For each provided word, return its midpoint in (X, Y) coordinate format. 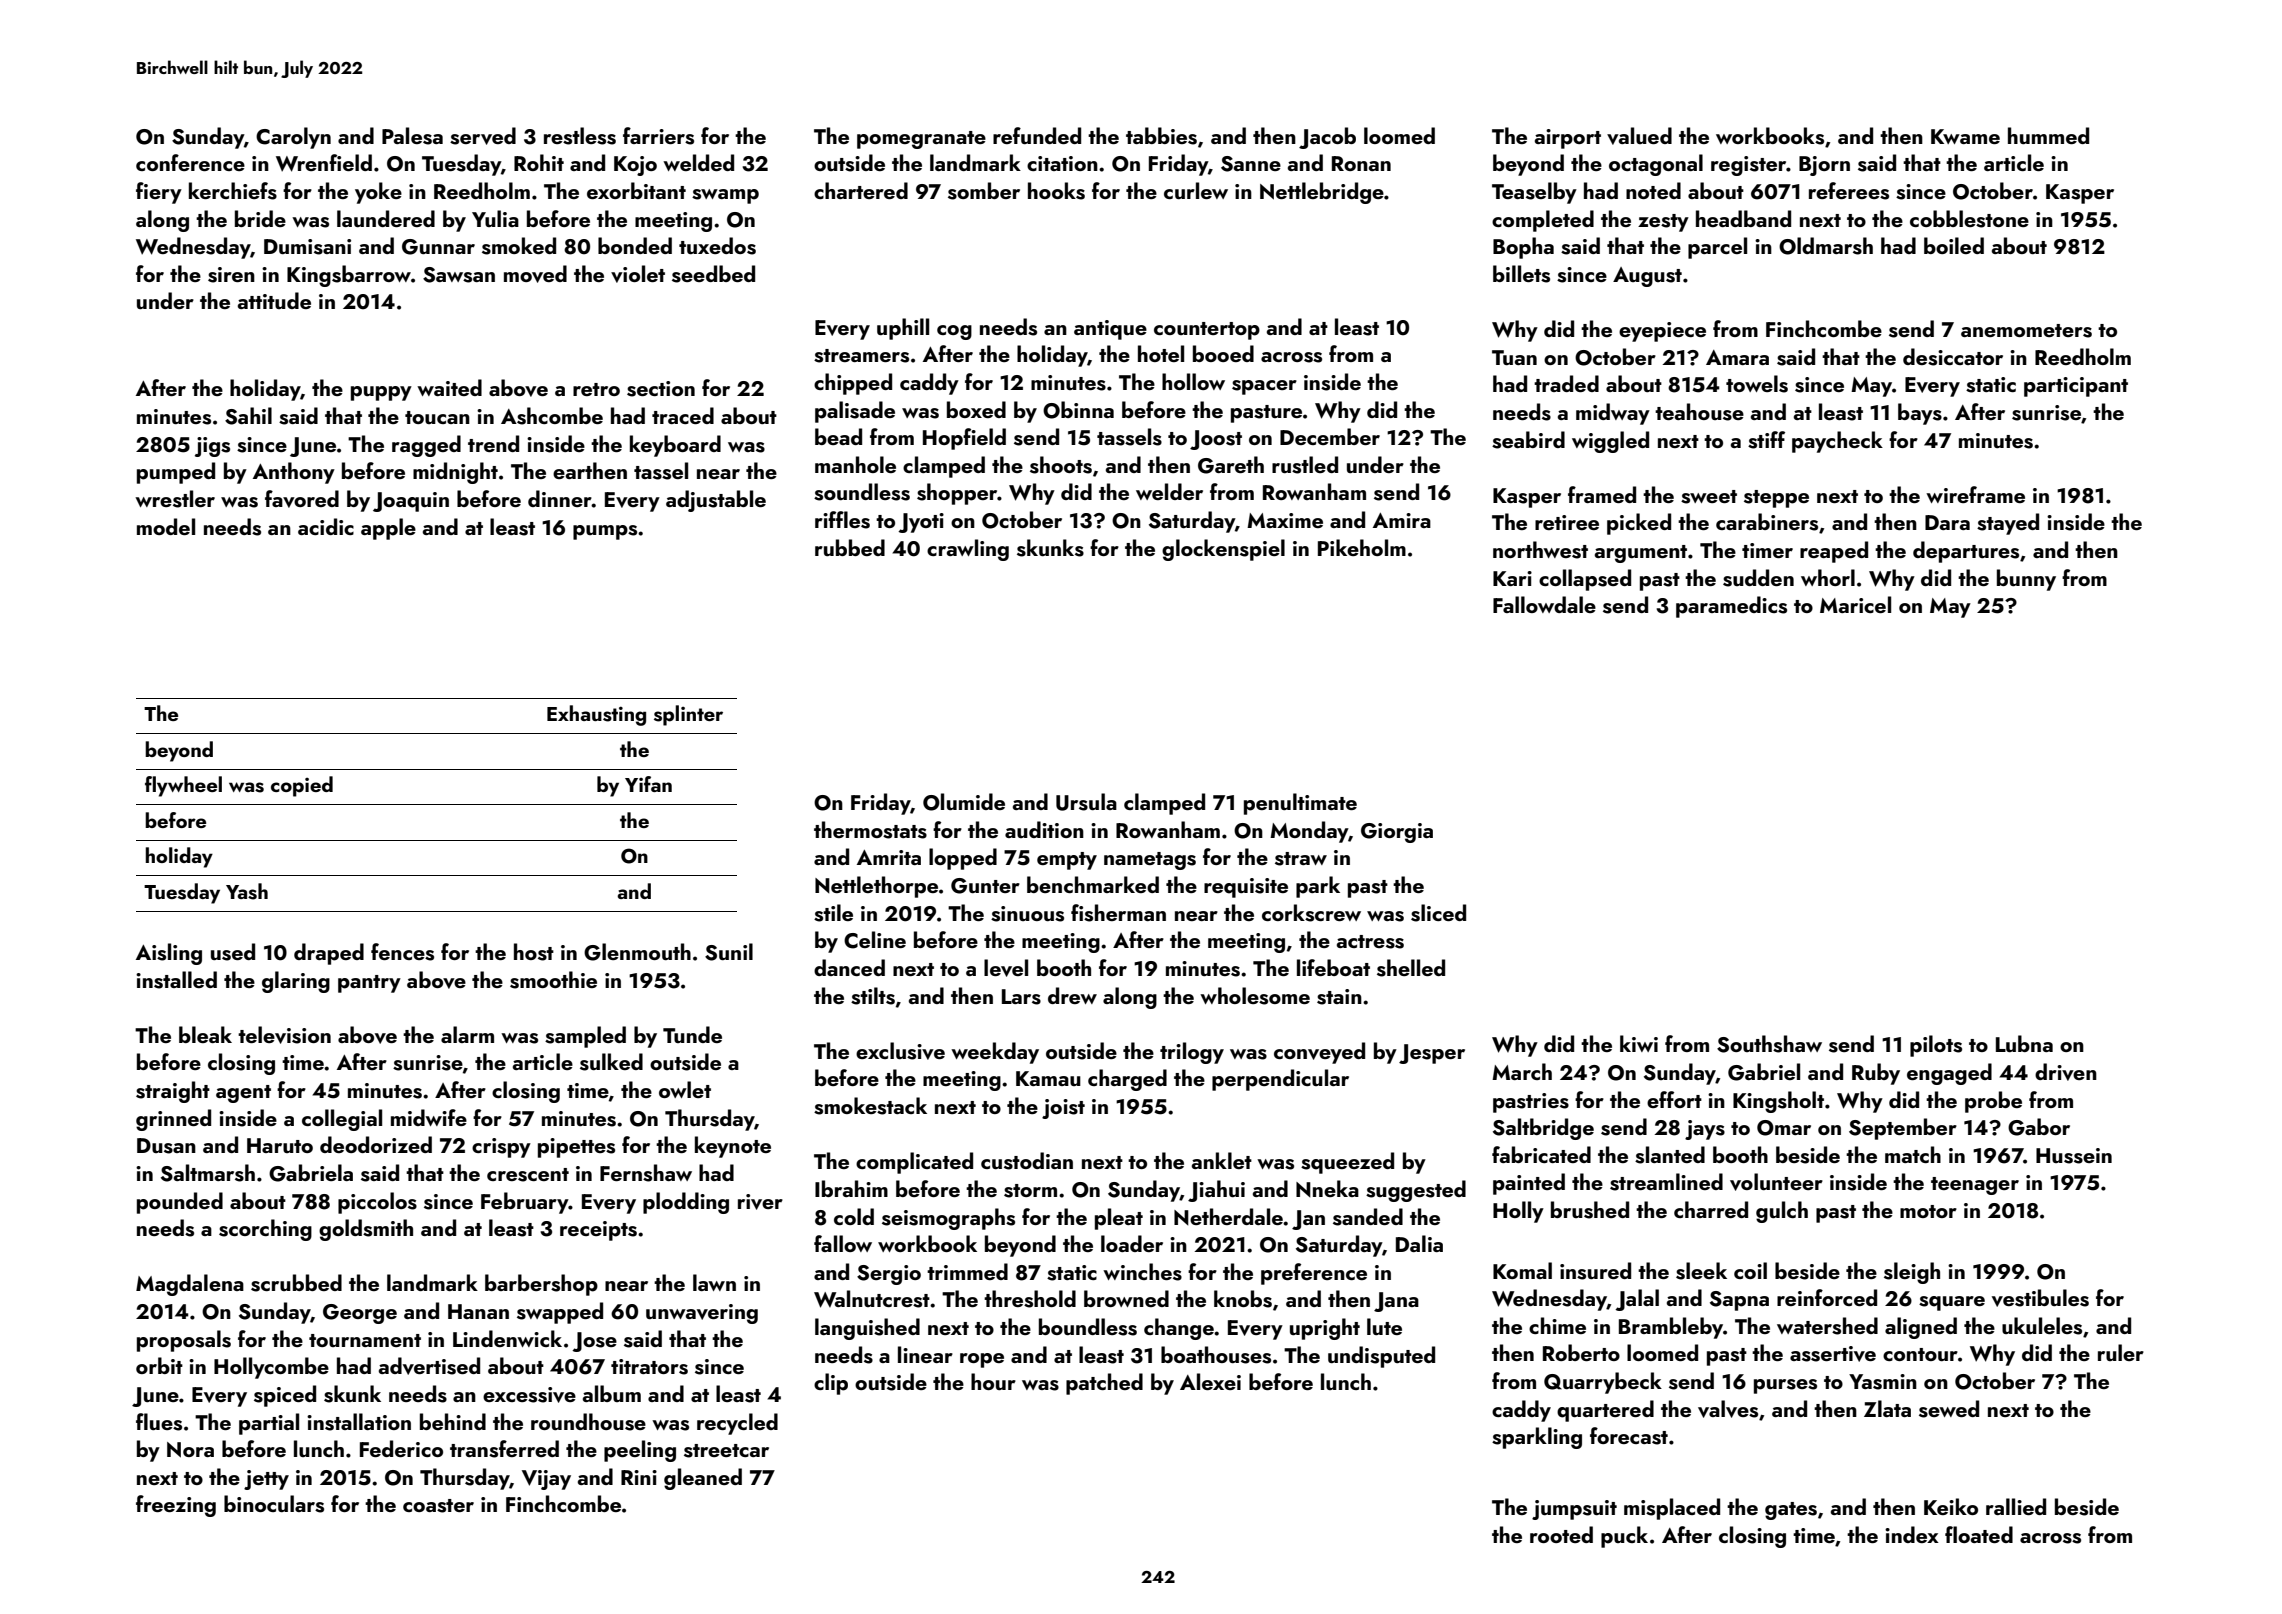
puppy (381, 393)
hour (993, 1381)
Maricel (1855, 604)
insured (1595, 1271)
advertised (429, 1366)
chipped (853, 384)
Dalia (1419, 1243)
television (284, 1035)
